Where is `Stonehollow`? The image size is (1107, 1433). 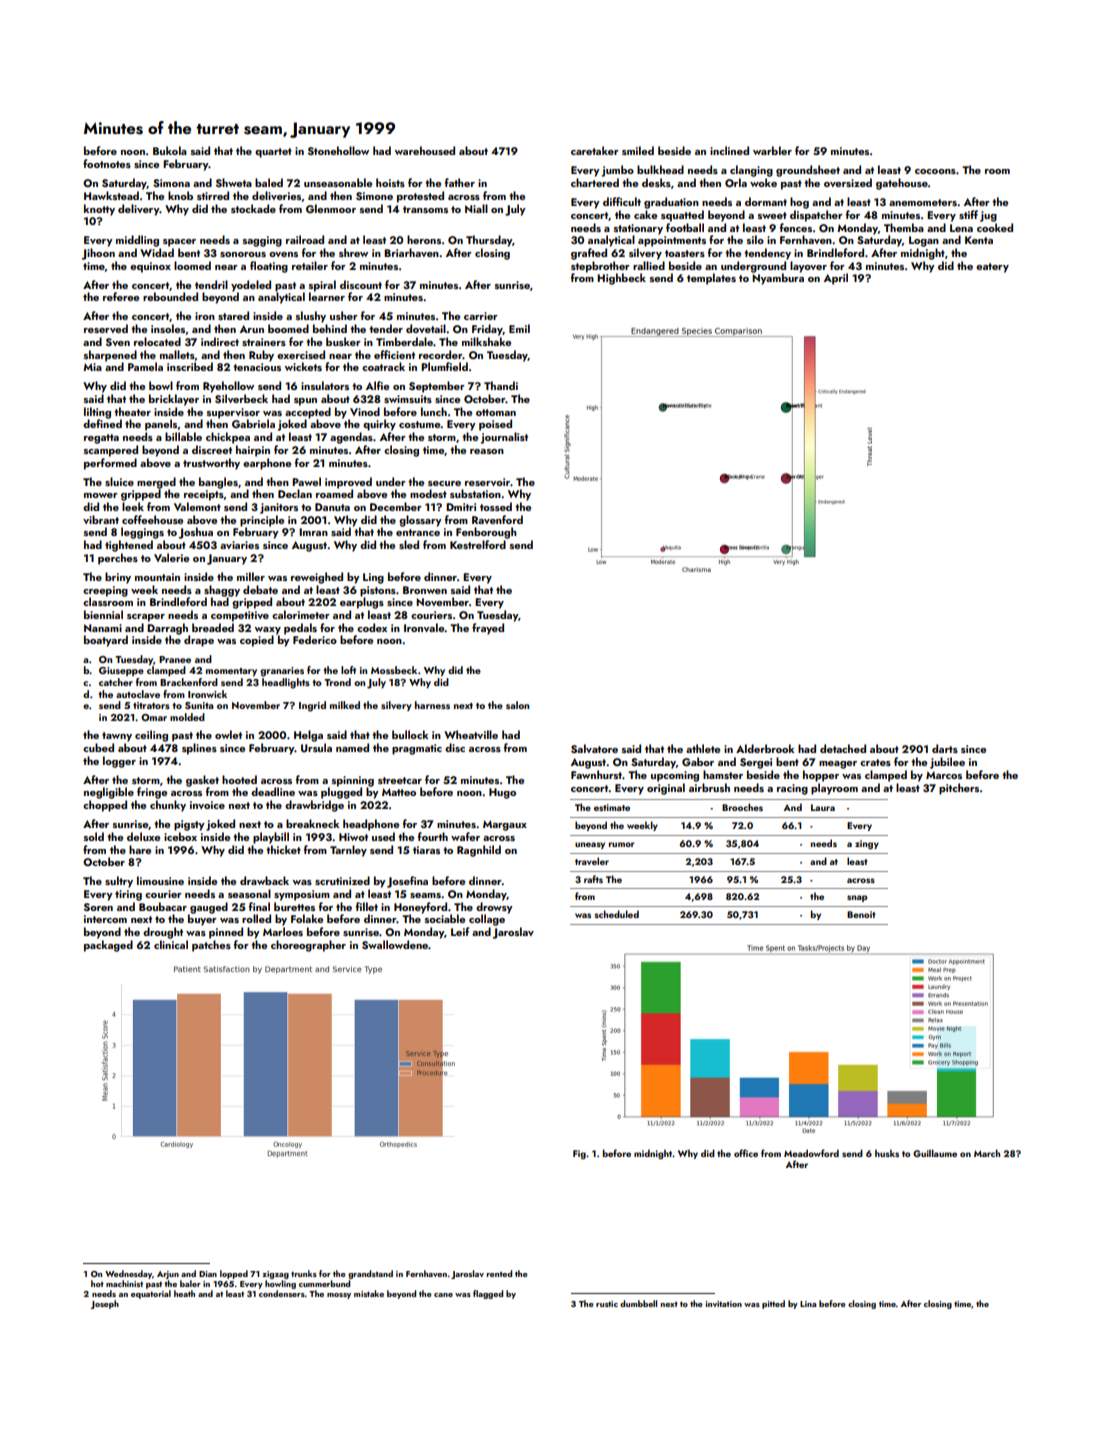 Stonehollow is located at coordinates (338, 150).
